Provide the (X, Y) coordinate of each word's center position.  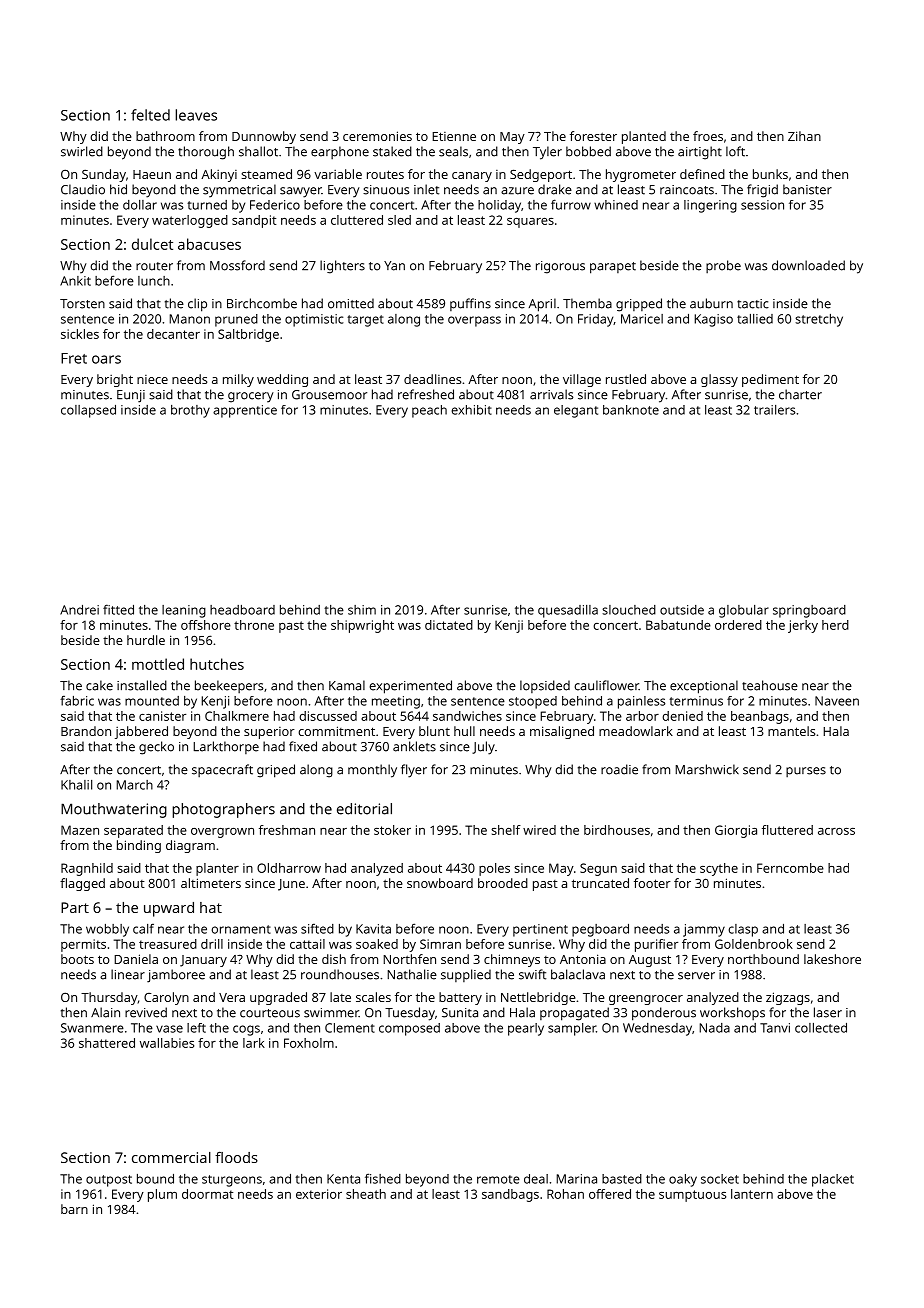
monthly (372, 771)
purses (806, 772)
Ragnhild (87, 869)
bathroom (165, 136)
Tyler (547, 153)
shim (362, 610)
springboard (809, 611)
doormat (207, 1194)
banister (807, 189)
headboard (242, 610)
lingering (710, 206)
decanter (173, 334)
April (542, 305)
